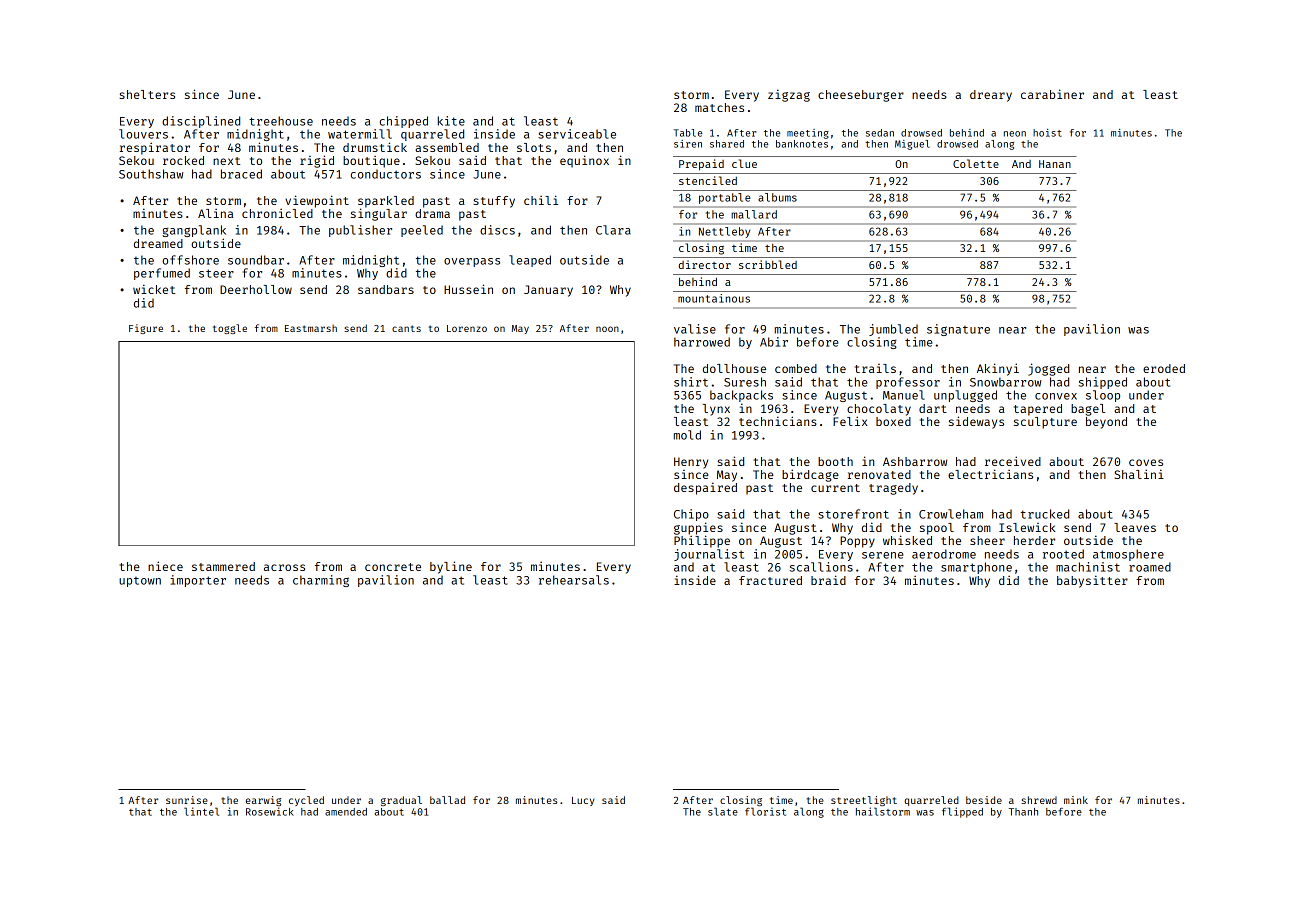 The image size is (1308, 924). What do you see at coordinates (393, 567) in the screenshot?
I see `concrete` at bounding box center [393, 567].
